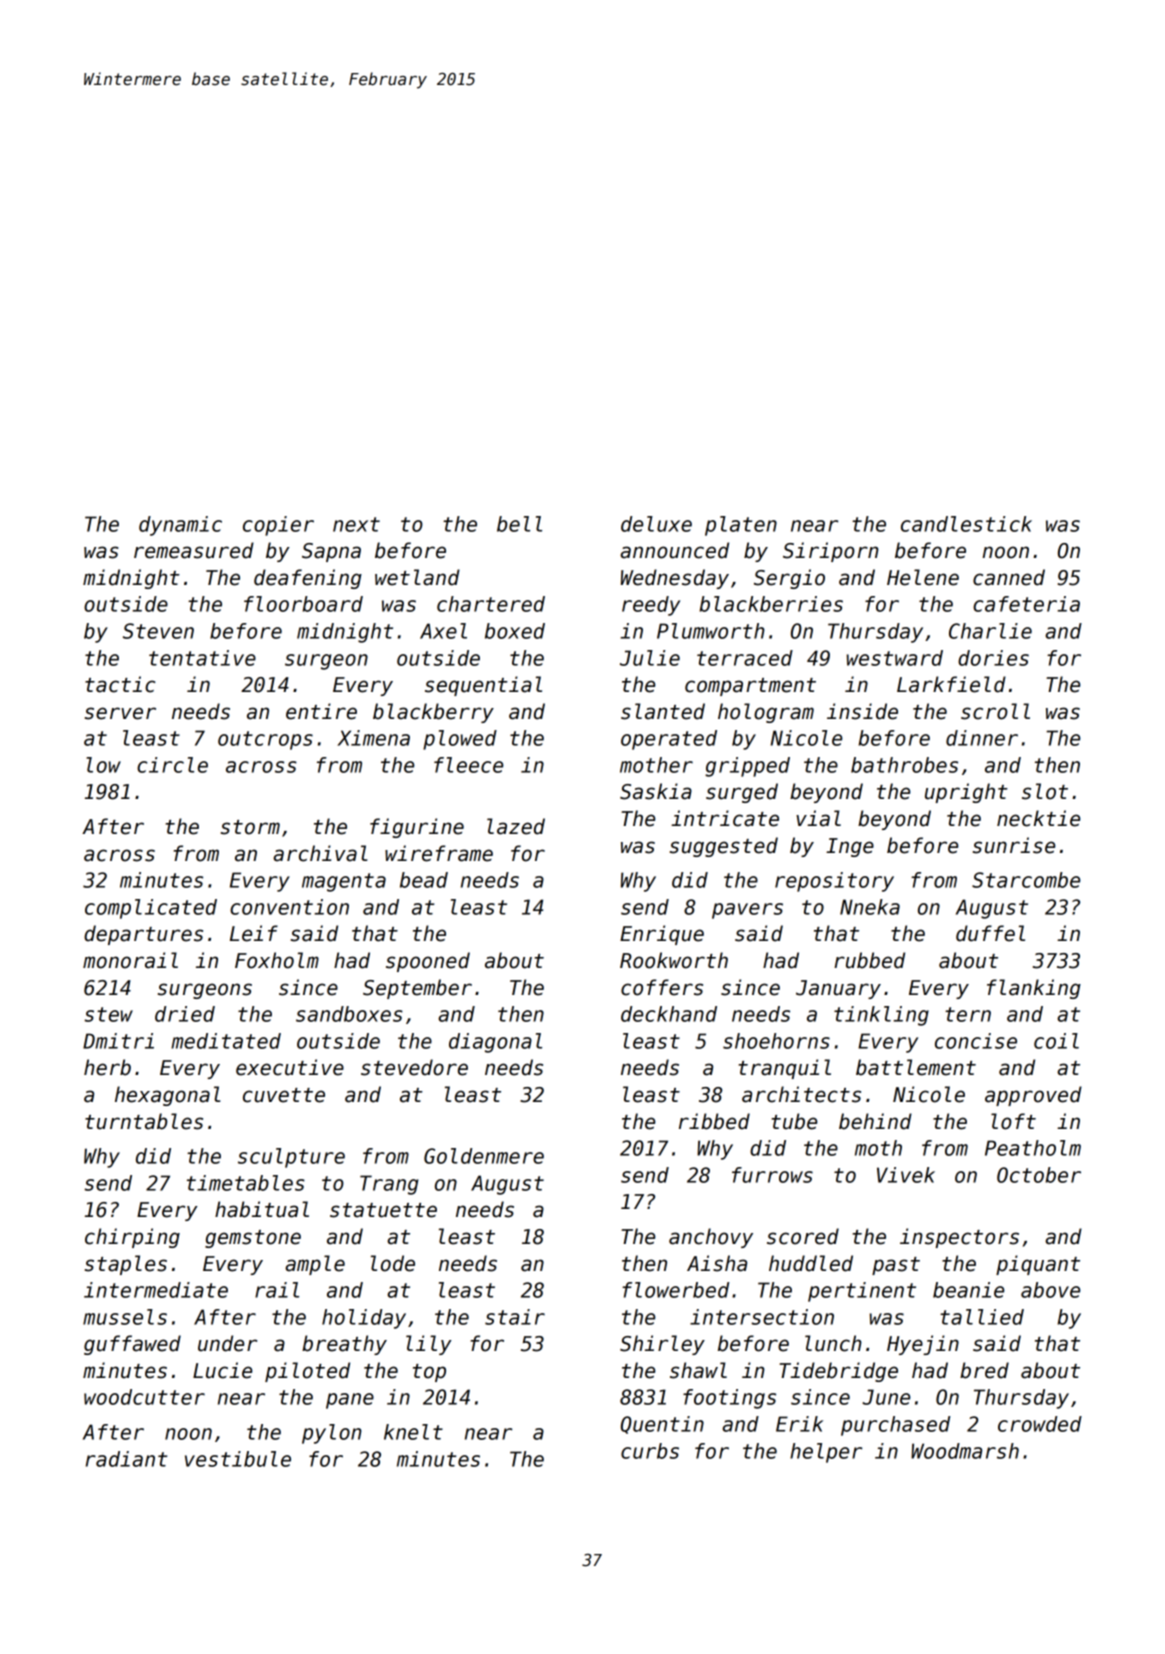 Image resolution: width=1165 pixels, height=1654 pixels. Describe the element at coordinates (222, 1370) in the document. I see `Lucie` at that location.
